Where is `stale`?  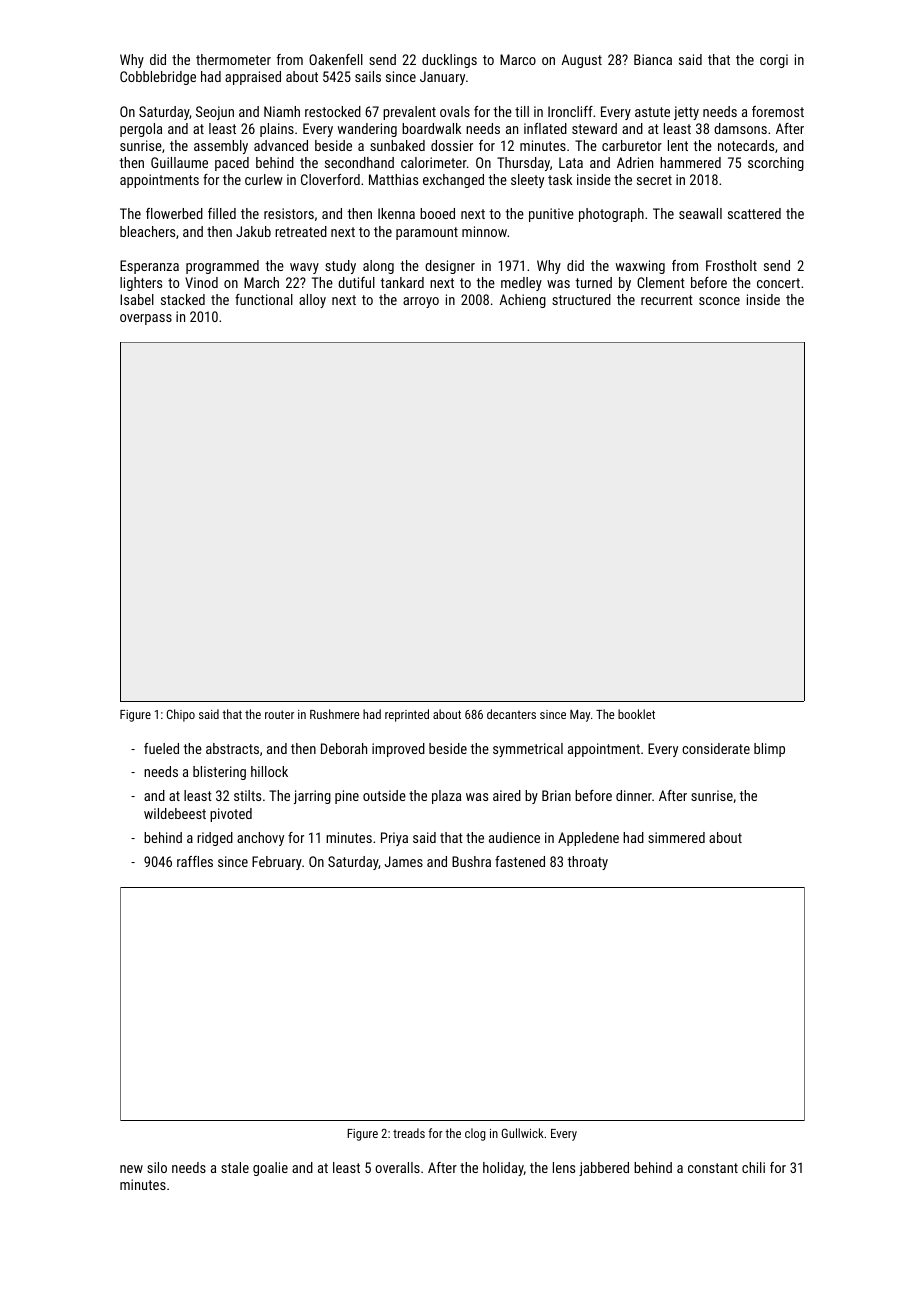
stale is located at coordinates (235, 1167).
